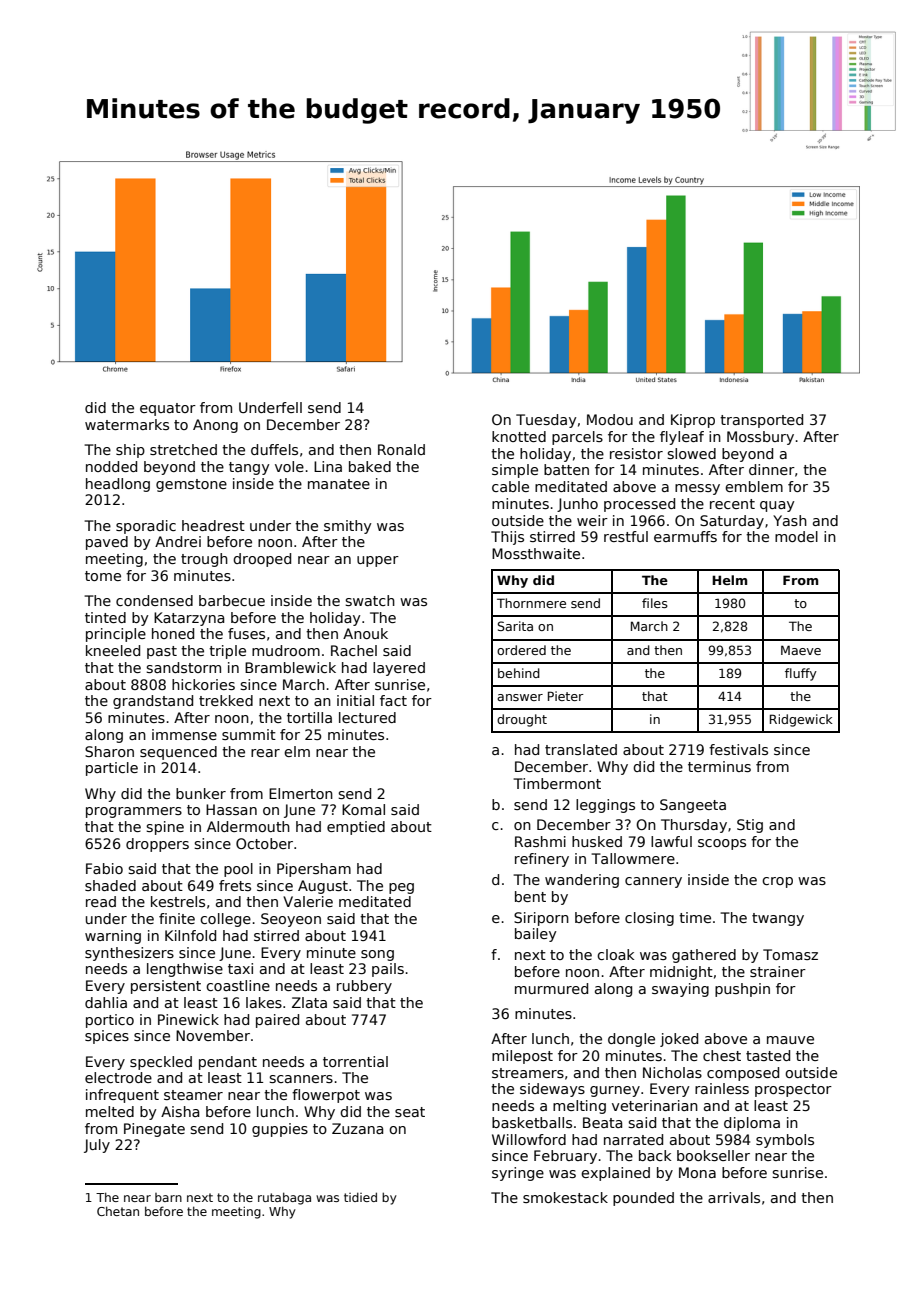  I want to click on grandstand, so click(153, 702).
